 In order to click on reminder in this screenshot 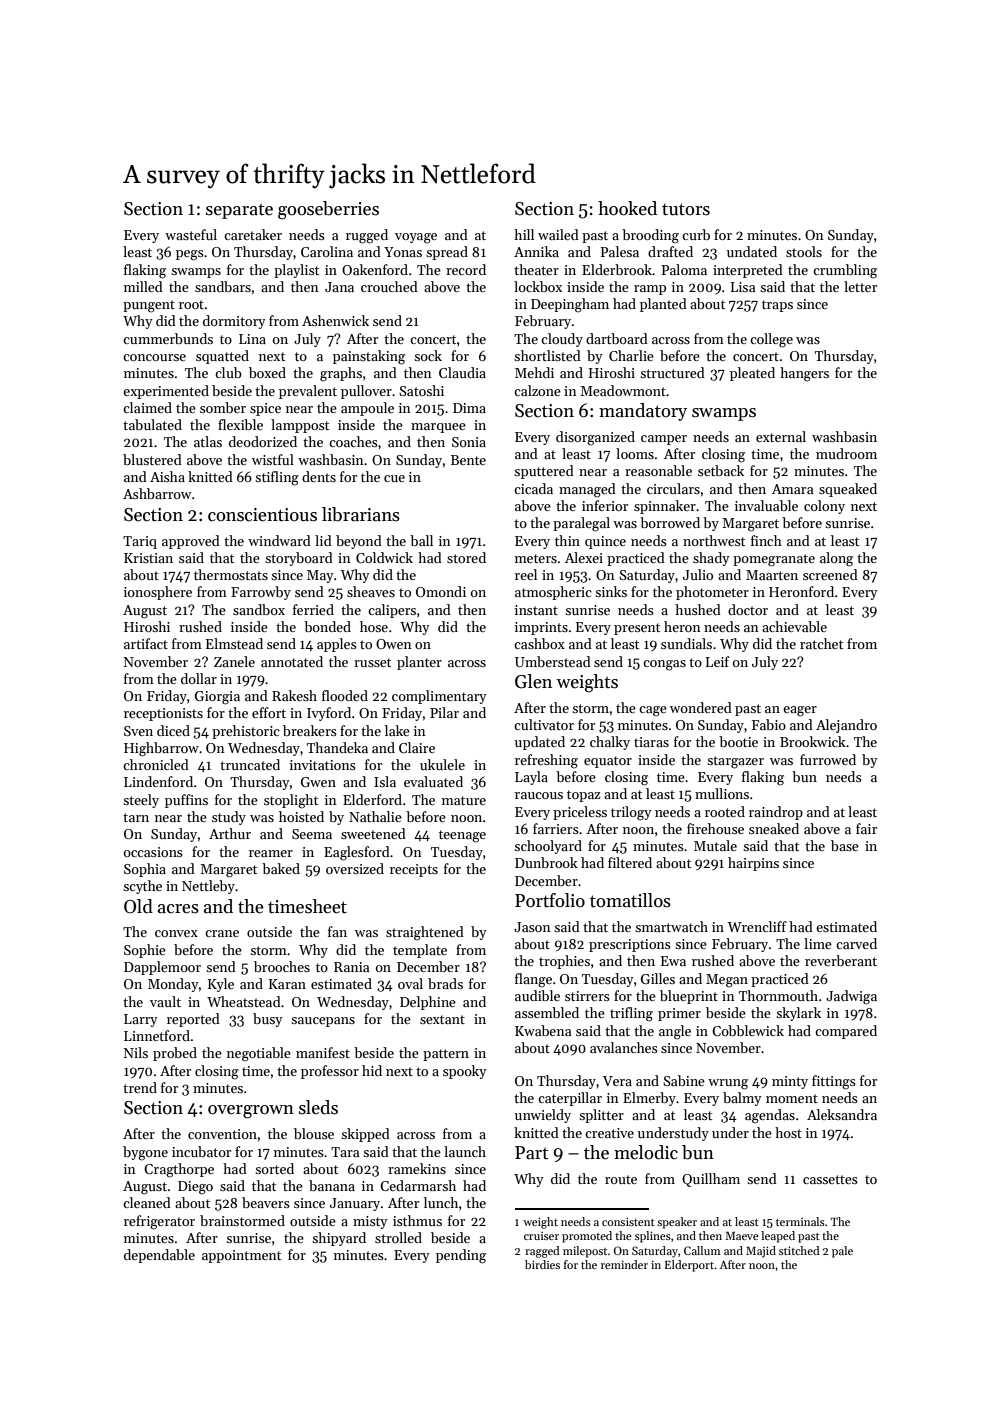, I will do `click(624, 1264)`.
